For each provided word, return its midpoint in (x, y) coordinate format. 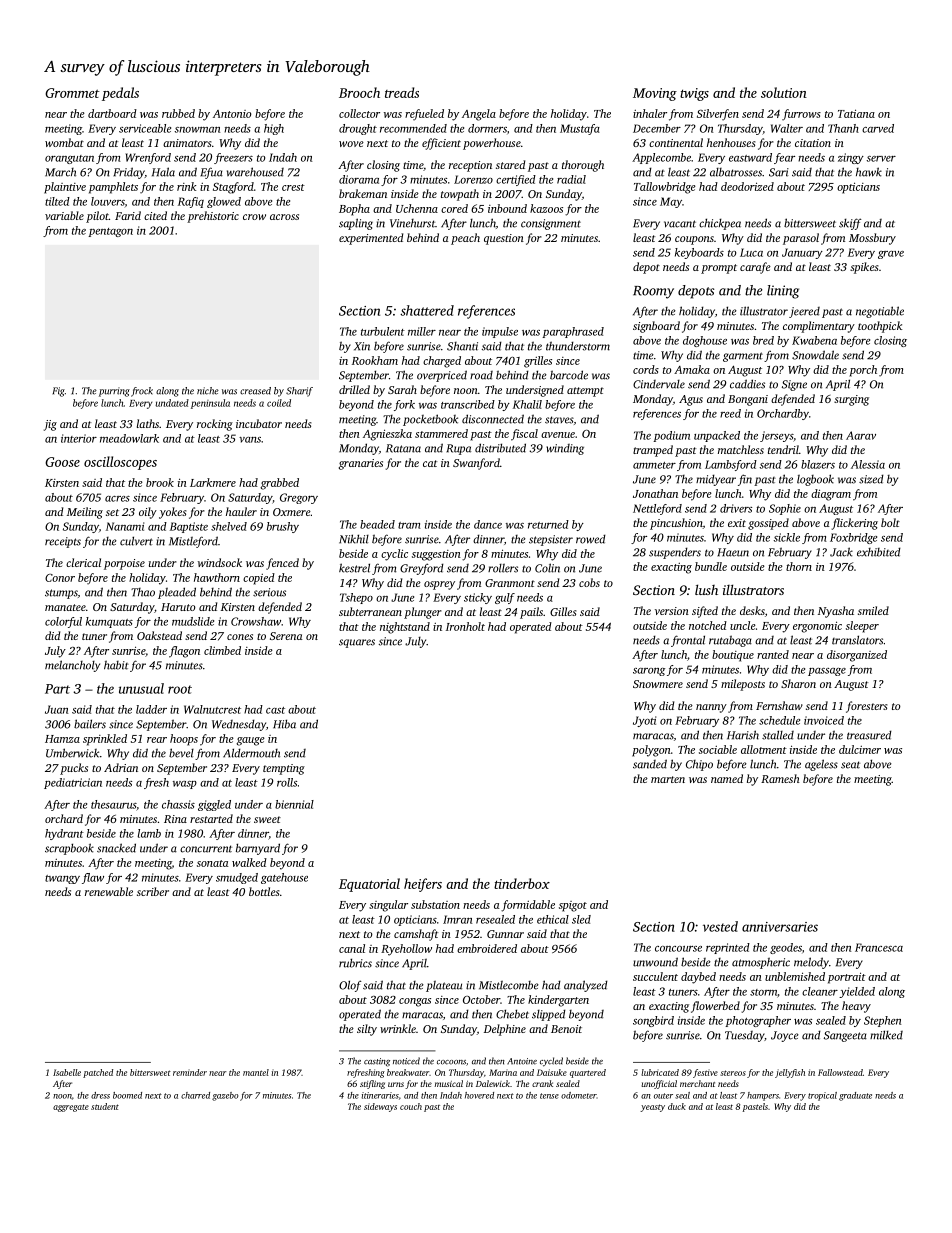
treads (402, 92)
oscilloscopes (120, 463)
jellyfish (790, 1073)
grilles (538, 362)
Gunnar (505, 934)
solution (784, 92)
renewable (109, 891)
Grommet (72, 93)
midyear (716, 480)
